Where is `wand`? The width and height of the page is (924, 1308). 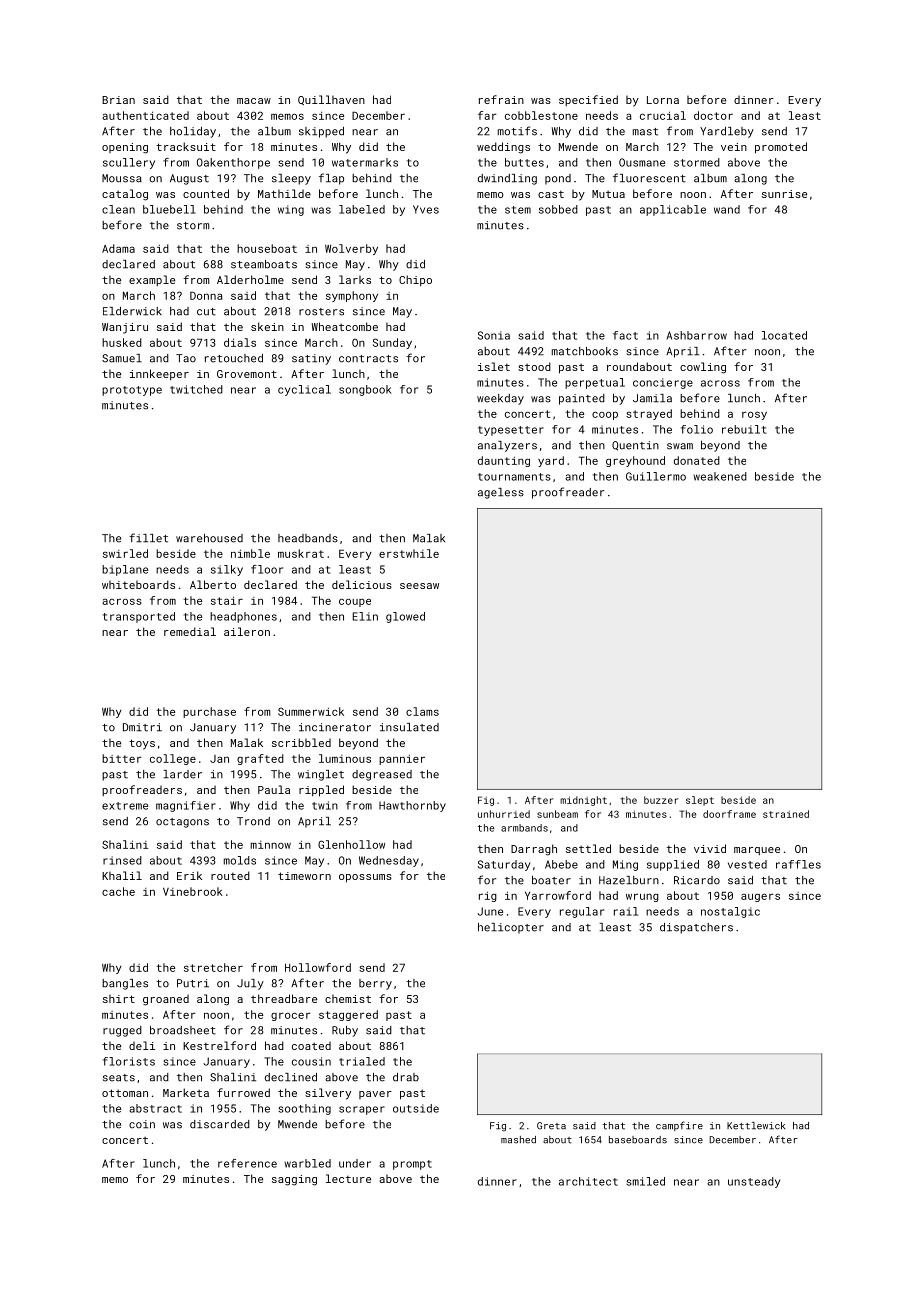 wand is located at coordinates (727, 209).
